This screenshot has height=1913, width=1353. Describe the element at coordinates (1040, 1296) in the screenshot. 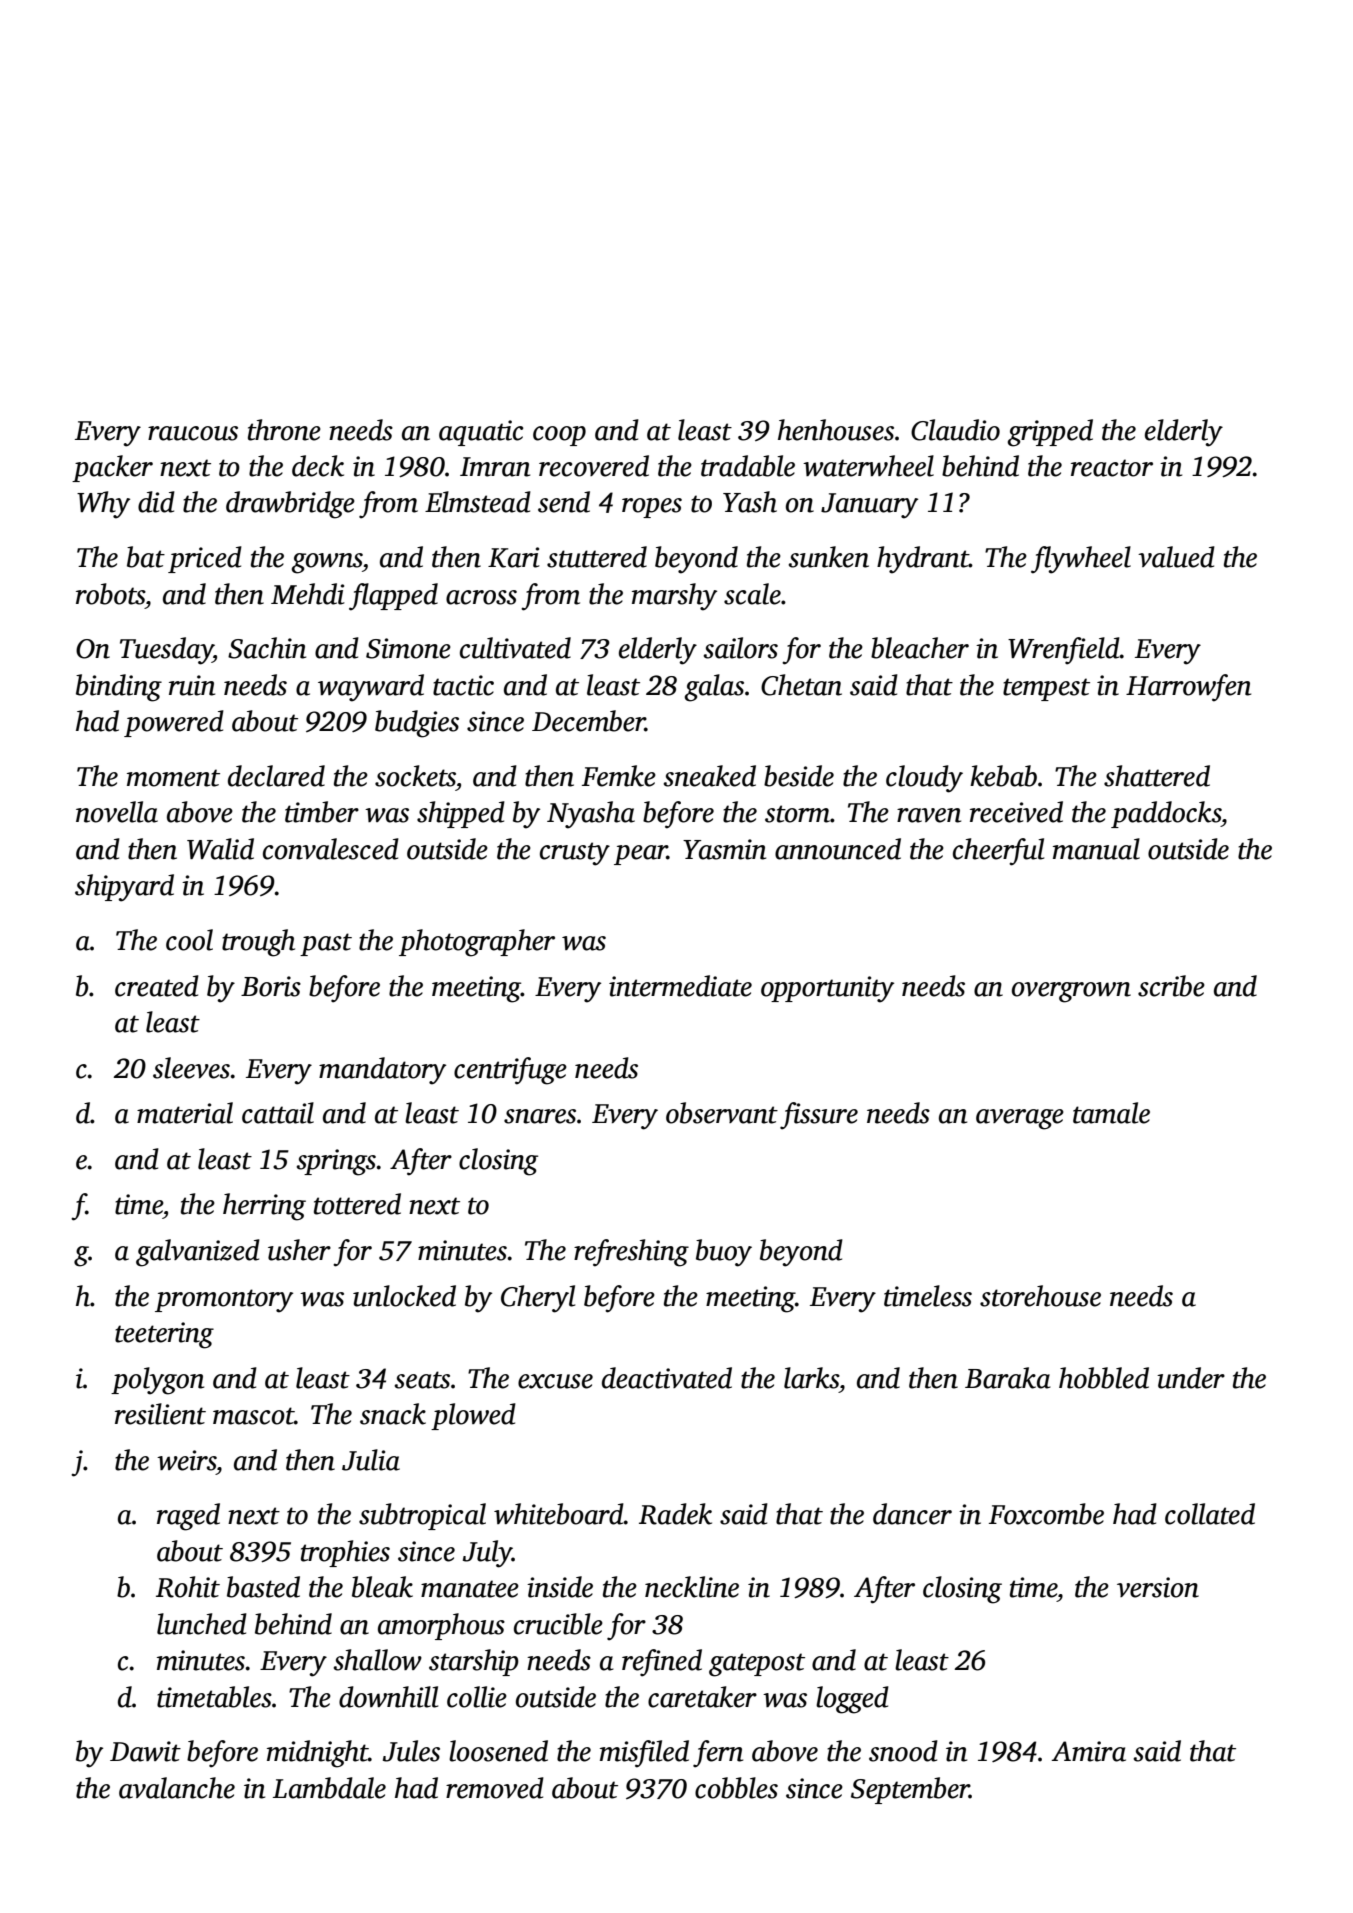

I see `storehouse` at that location.
